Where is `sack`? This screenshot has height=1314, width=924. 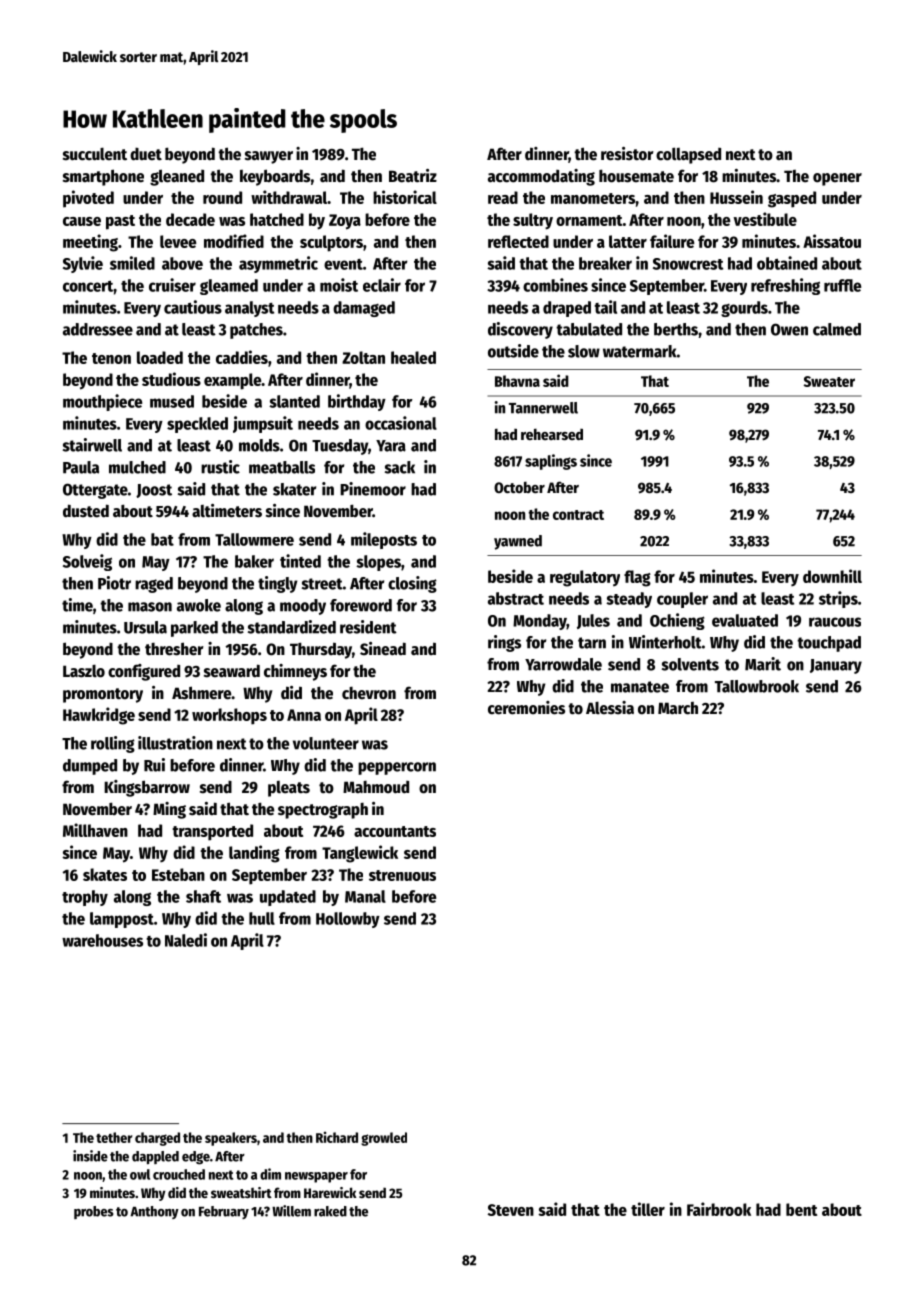 sack is located at coordinates (400, 467).
